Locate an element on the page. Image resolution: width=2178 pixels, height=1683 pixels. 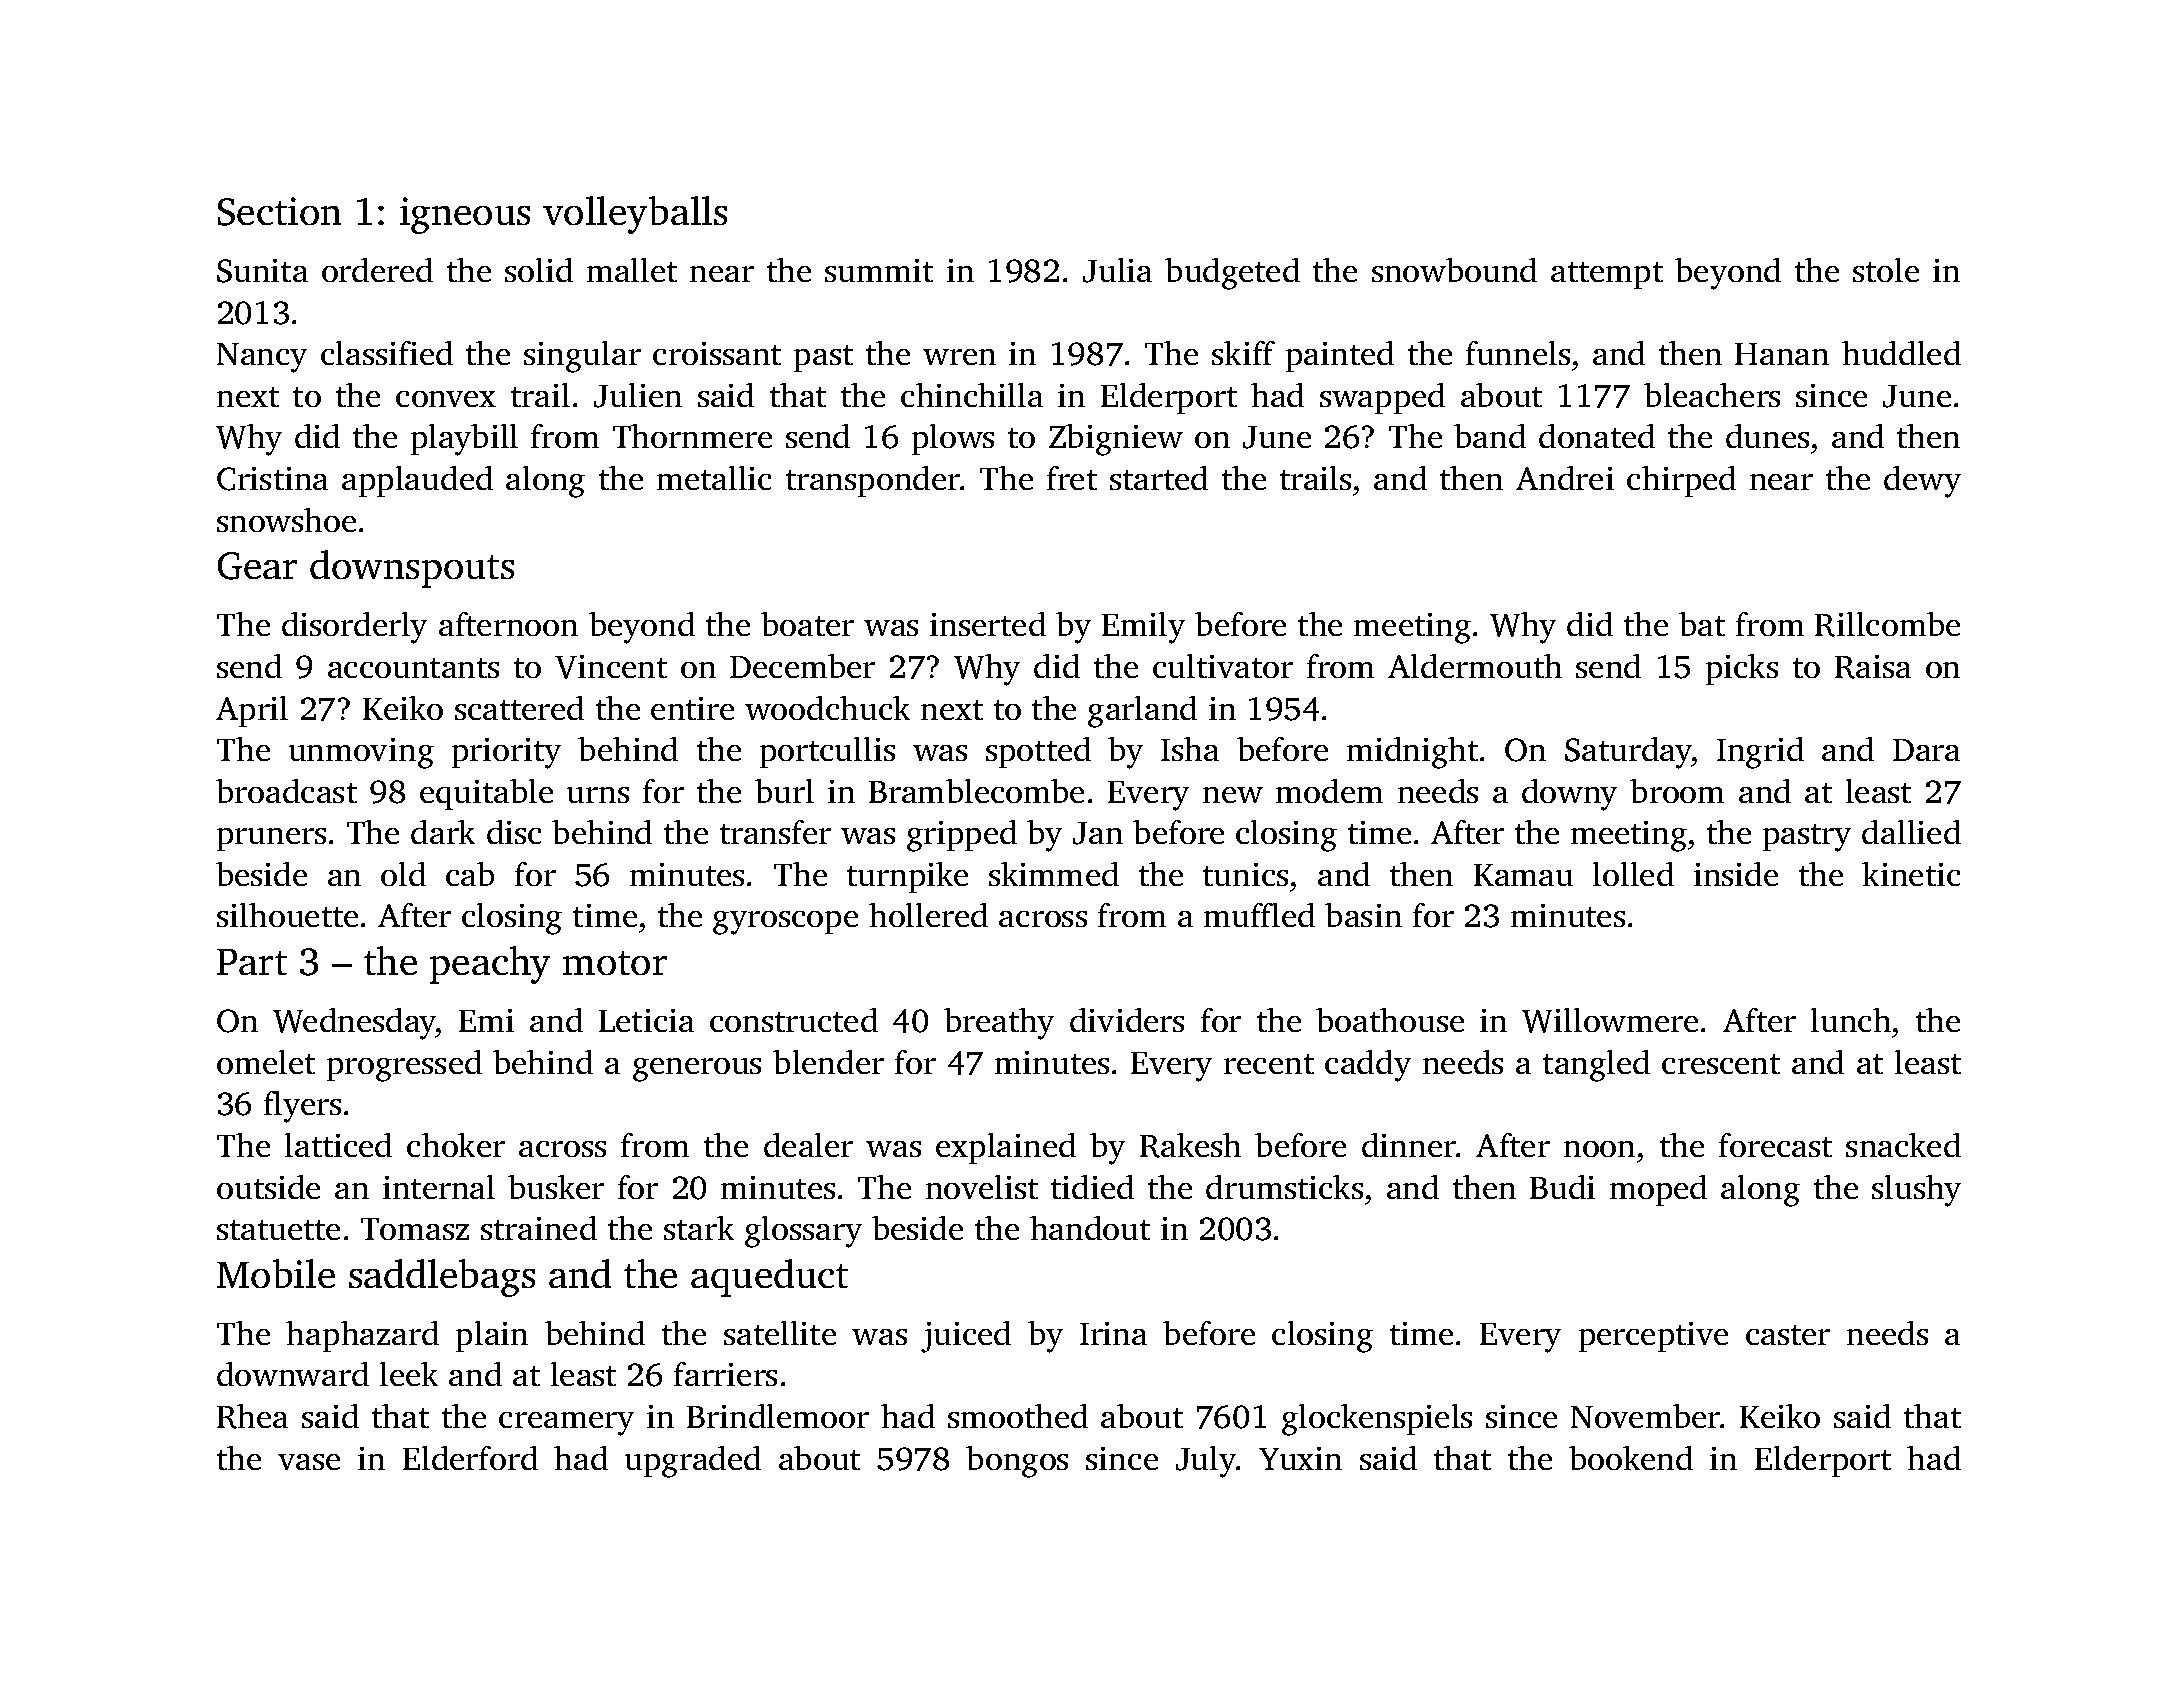
unmoving is located at coordinates (361, 753).
